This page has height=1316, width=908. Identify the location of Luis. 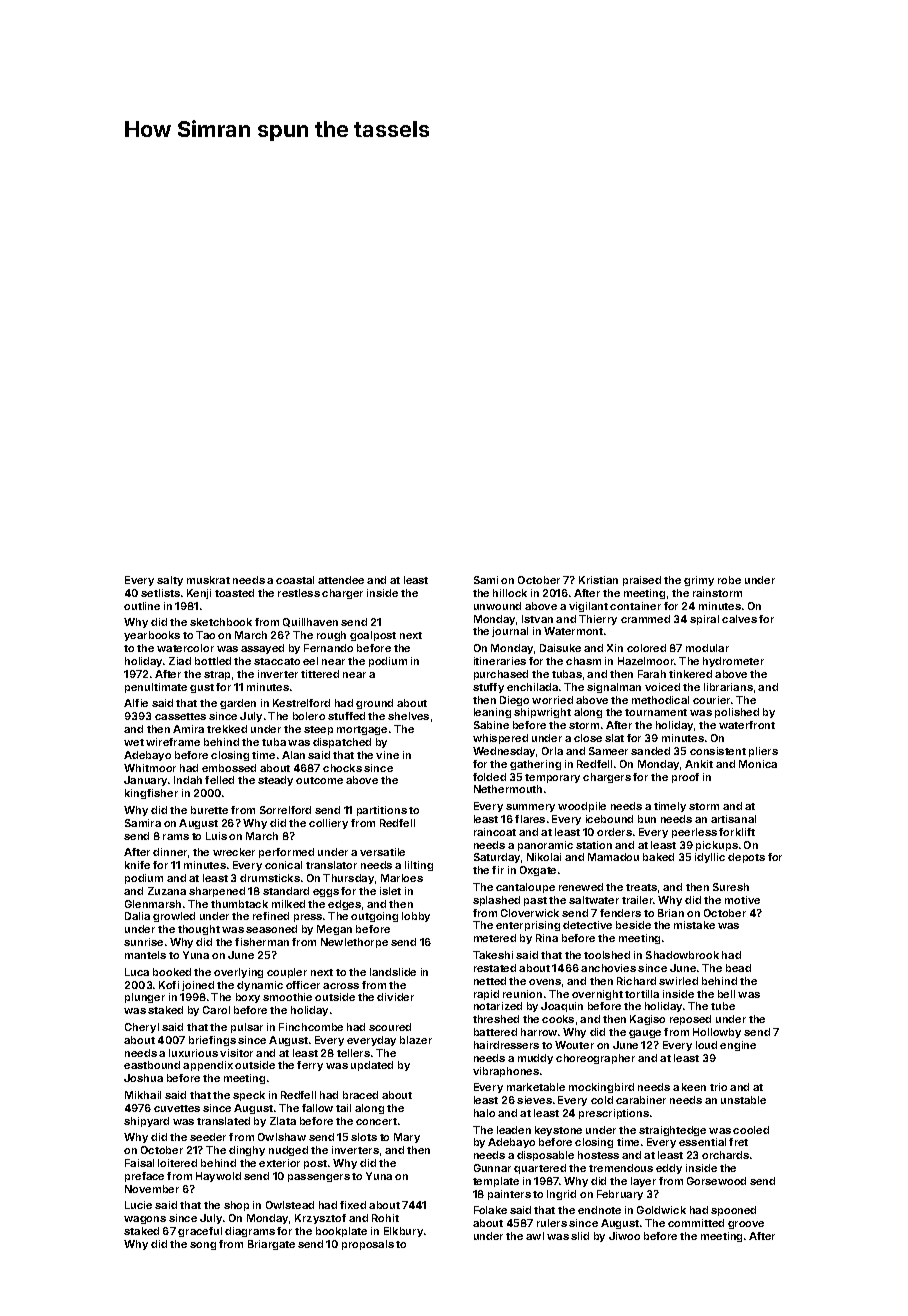
(216, 836).
